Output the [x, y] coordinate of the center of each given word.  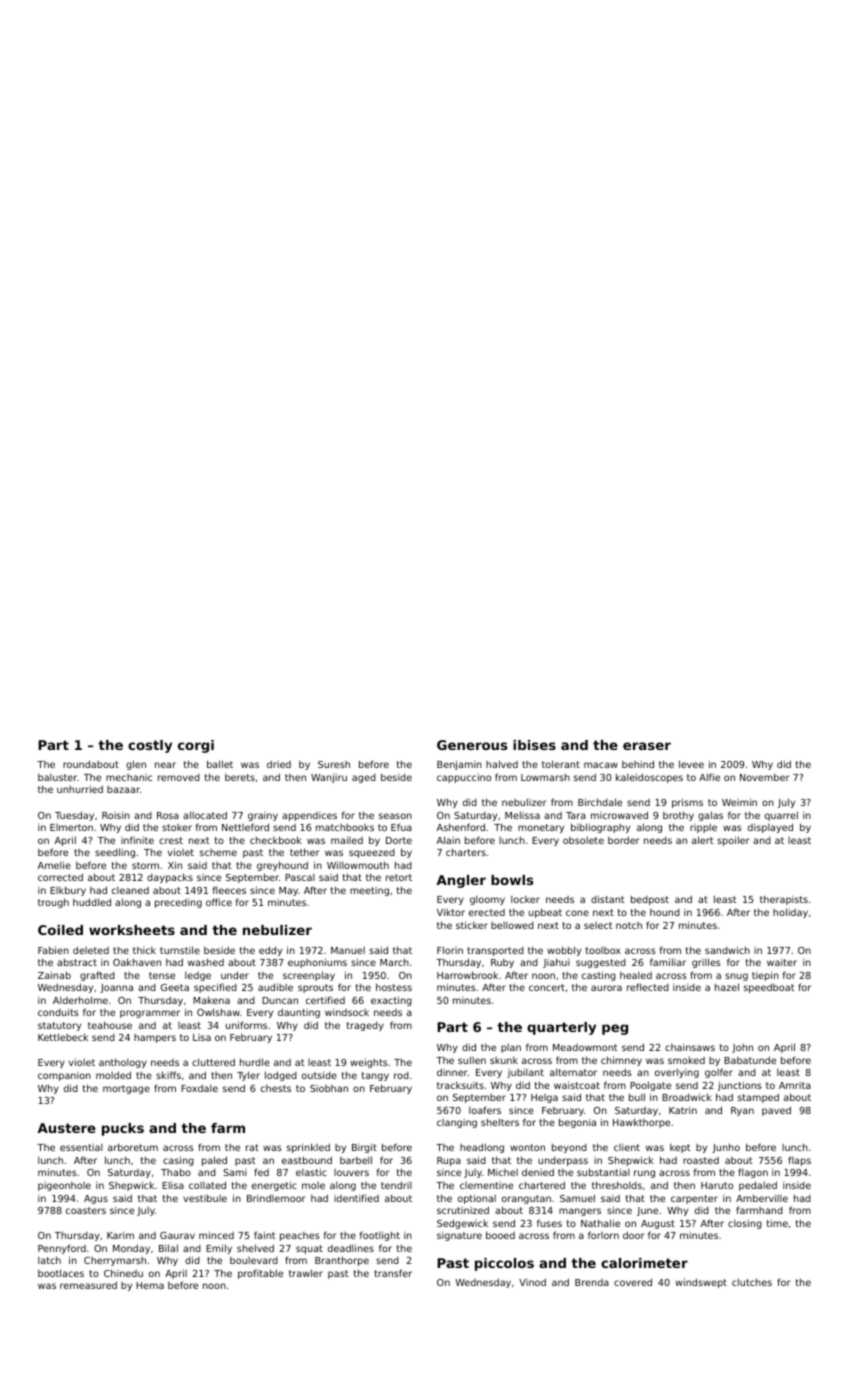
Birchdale [600, 802]
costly [150, 746]
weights [369, 1063]
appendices [309, 816]
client [627, 1147]
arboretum [133, 1147]
